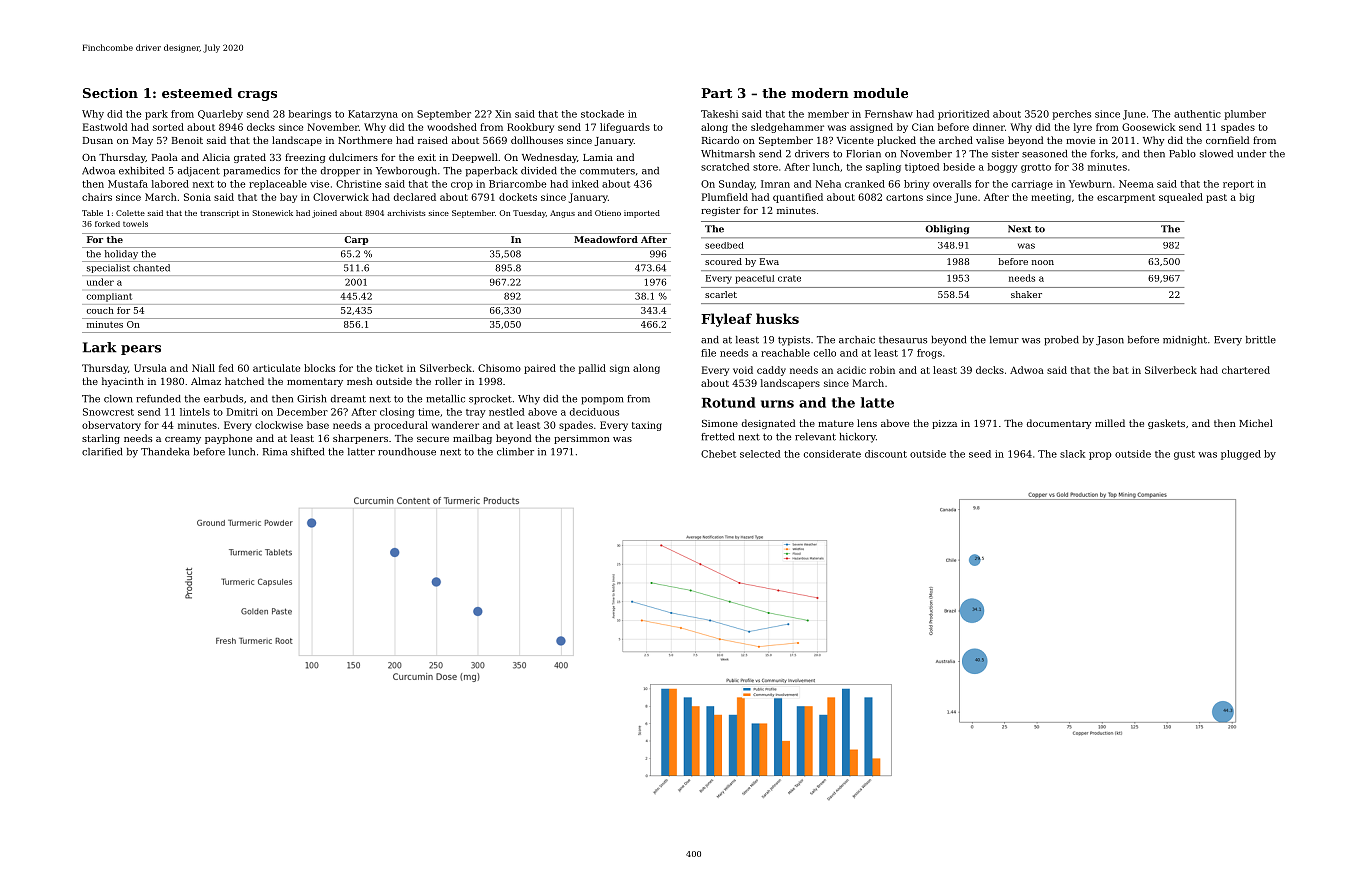  What do you see at coordinates (718, 454) in the screenshot?
I see `Chebet` at bounding box center [718, 454].
